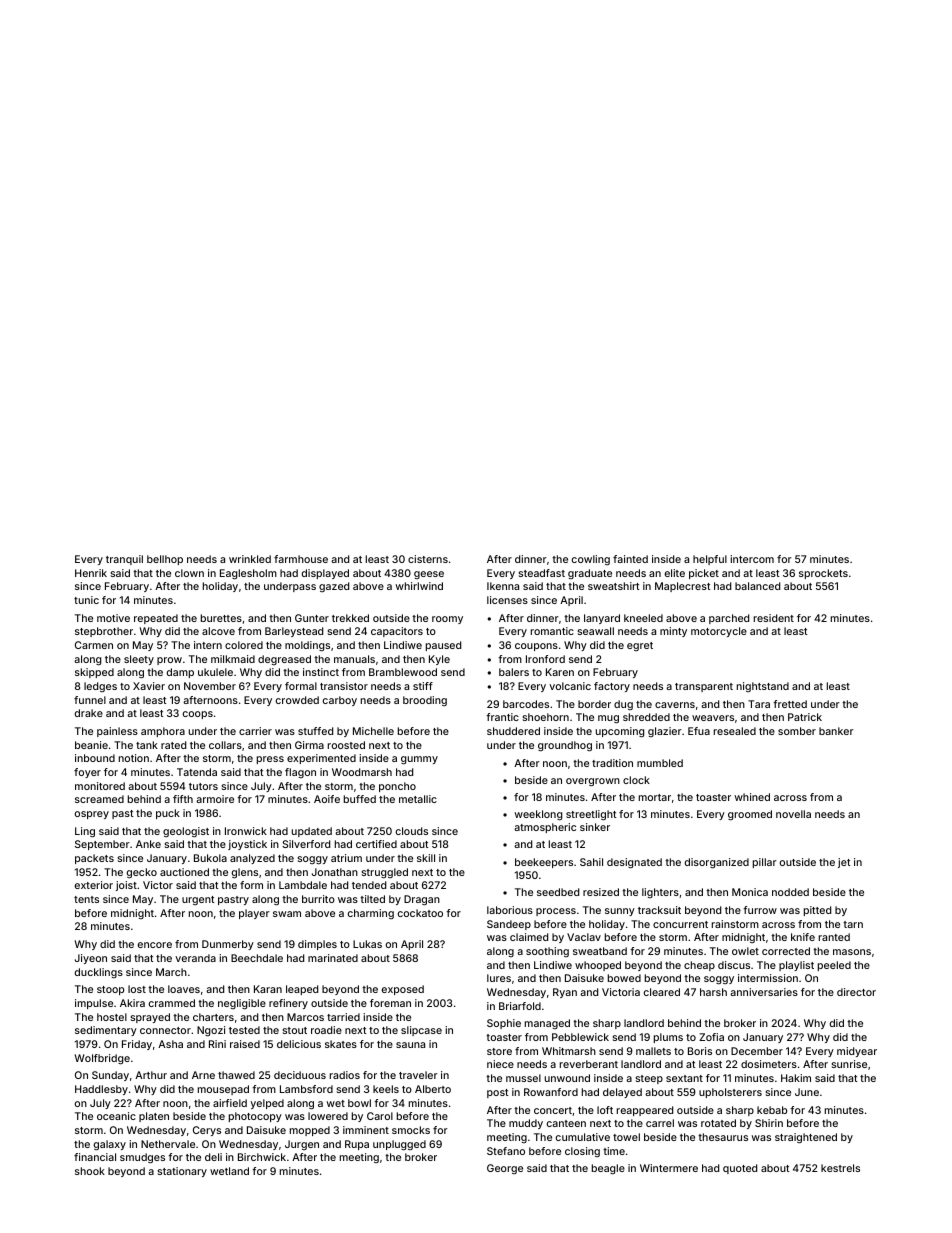 The width and height of the screenshot is (952, 1233). I want to click on notion, so click(134, 758).
